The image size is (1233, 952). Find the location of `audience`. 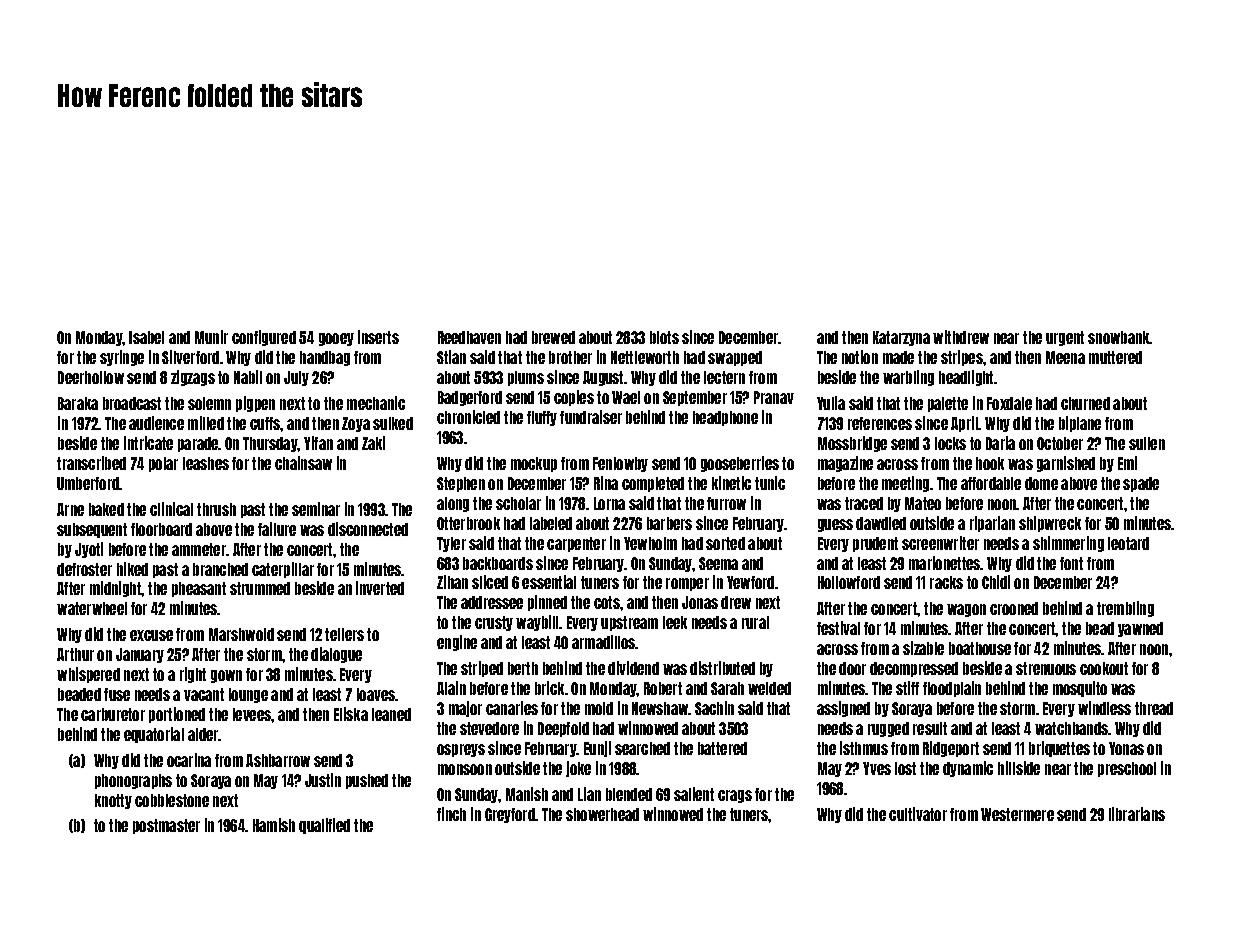

audience is located at coordinates (156, 423).
